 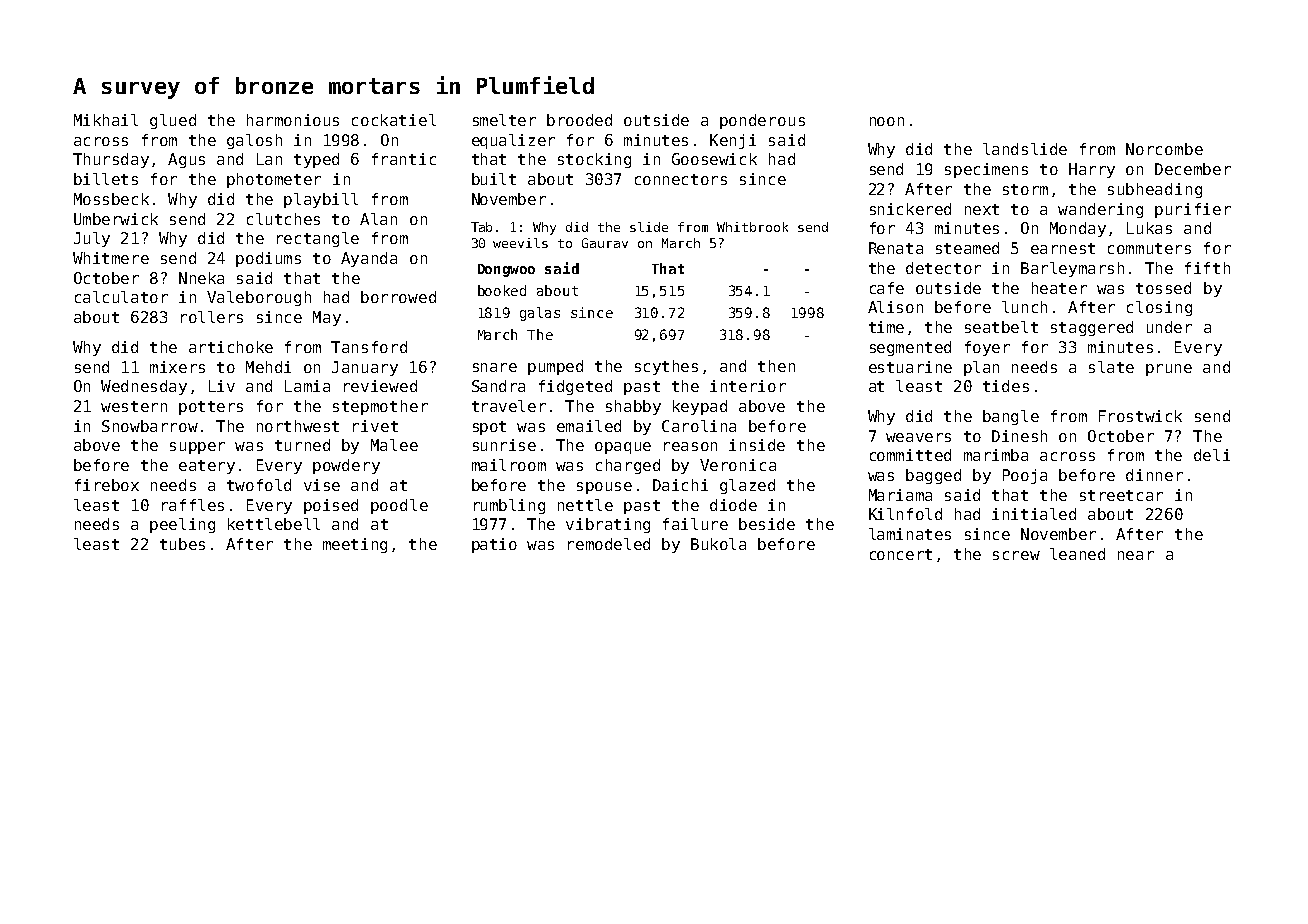 I want to click on July, so click(x=92, y=239).
